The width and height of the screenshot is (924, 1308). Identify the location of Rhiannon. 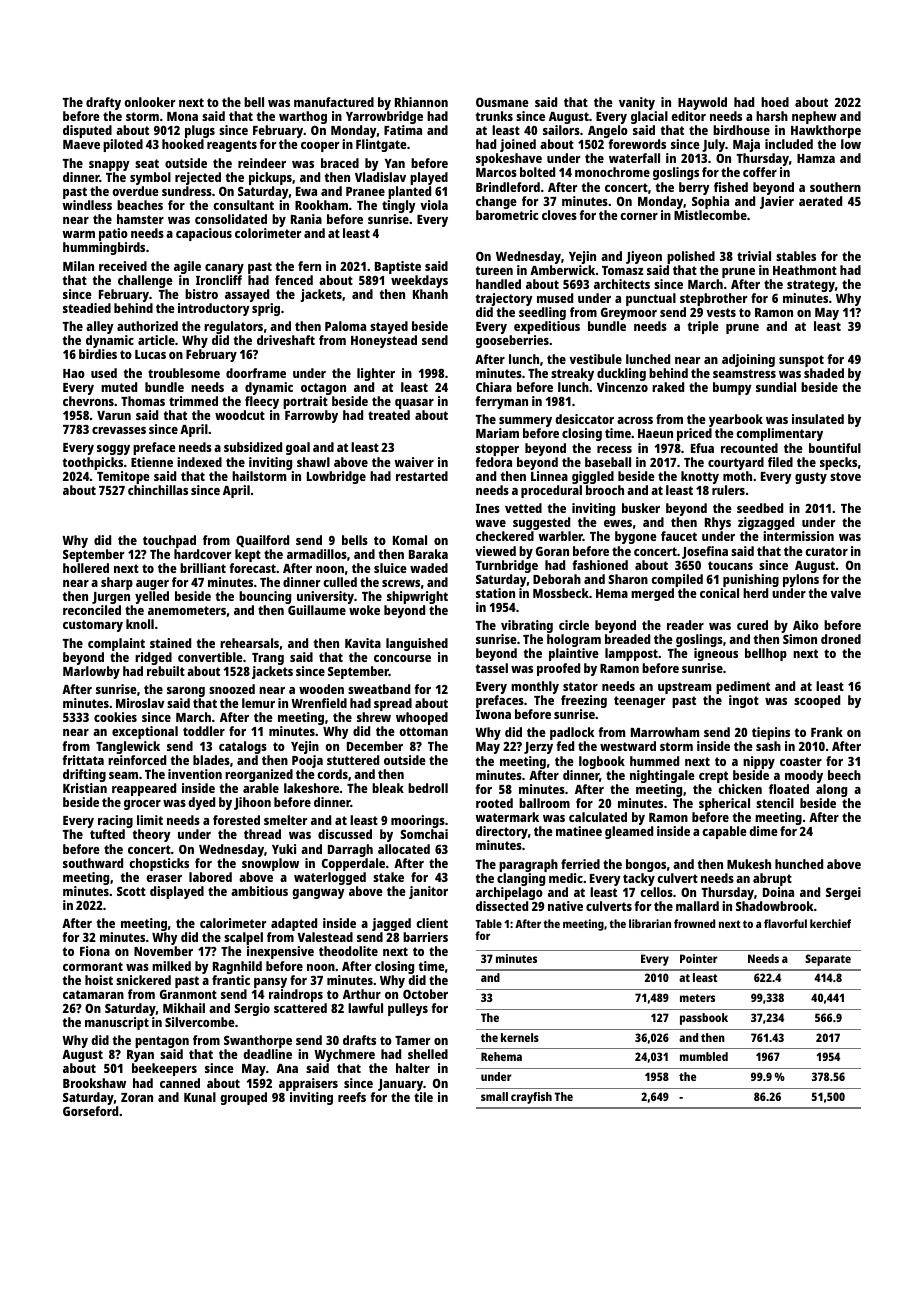
(421, 102).
